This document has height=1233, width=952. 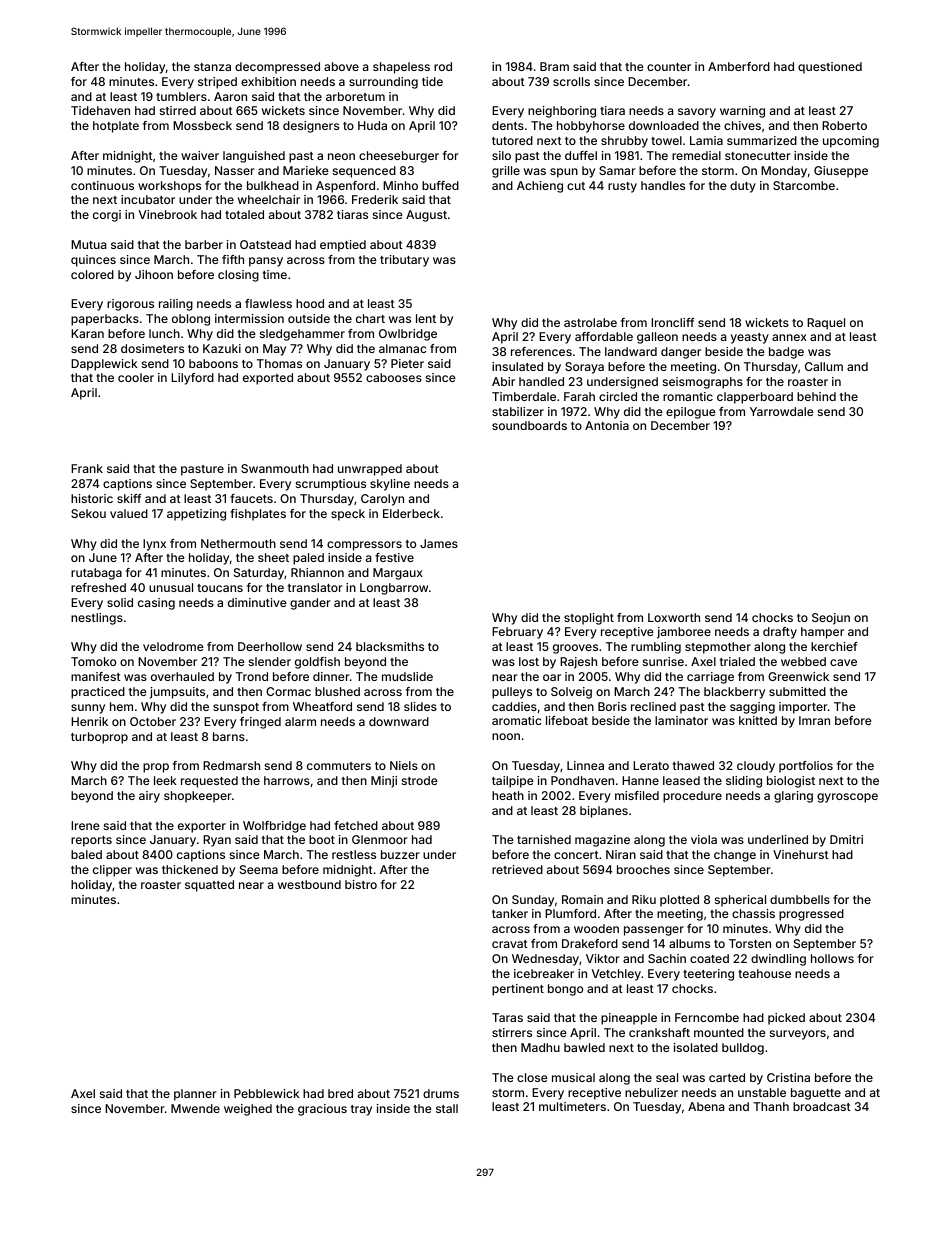 What do you see at coordinates (267, 1093) in the document?
I see `Pebblewick` at bounding box center [267, 1093].
